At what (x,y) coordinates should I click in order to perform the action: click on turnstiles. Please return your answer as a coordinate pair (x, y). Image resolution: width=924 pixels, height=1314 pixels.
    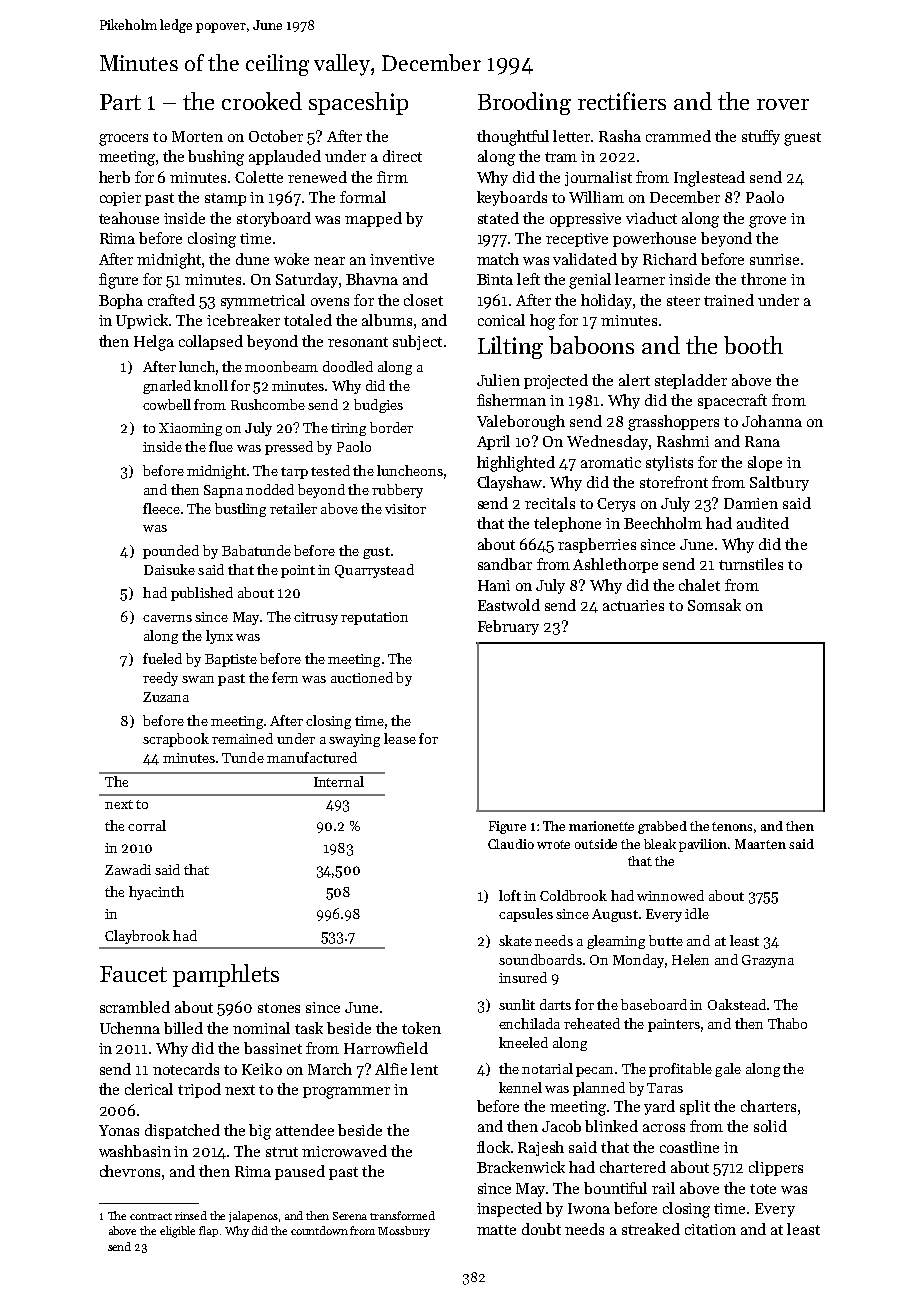
    Looking at the image, I should click on (751, 564).
